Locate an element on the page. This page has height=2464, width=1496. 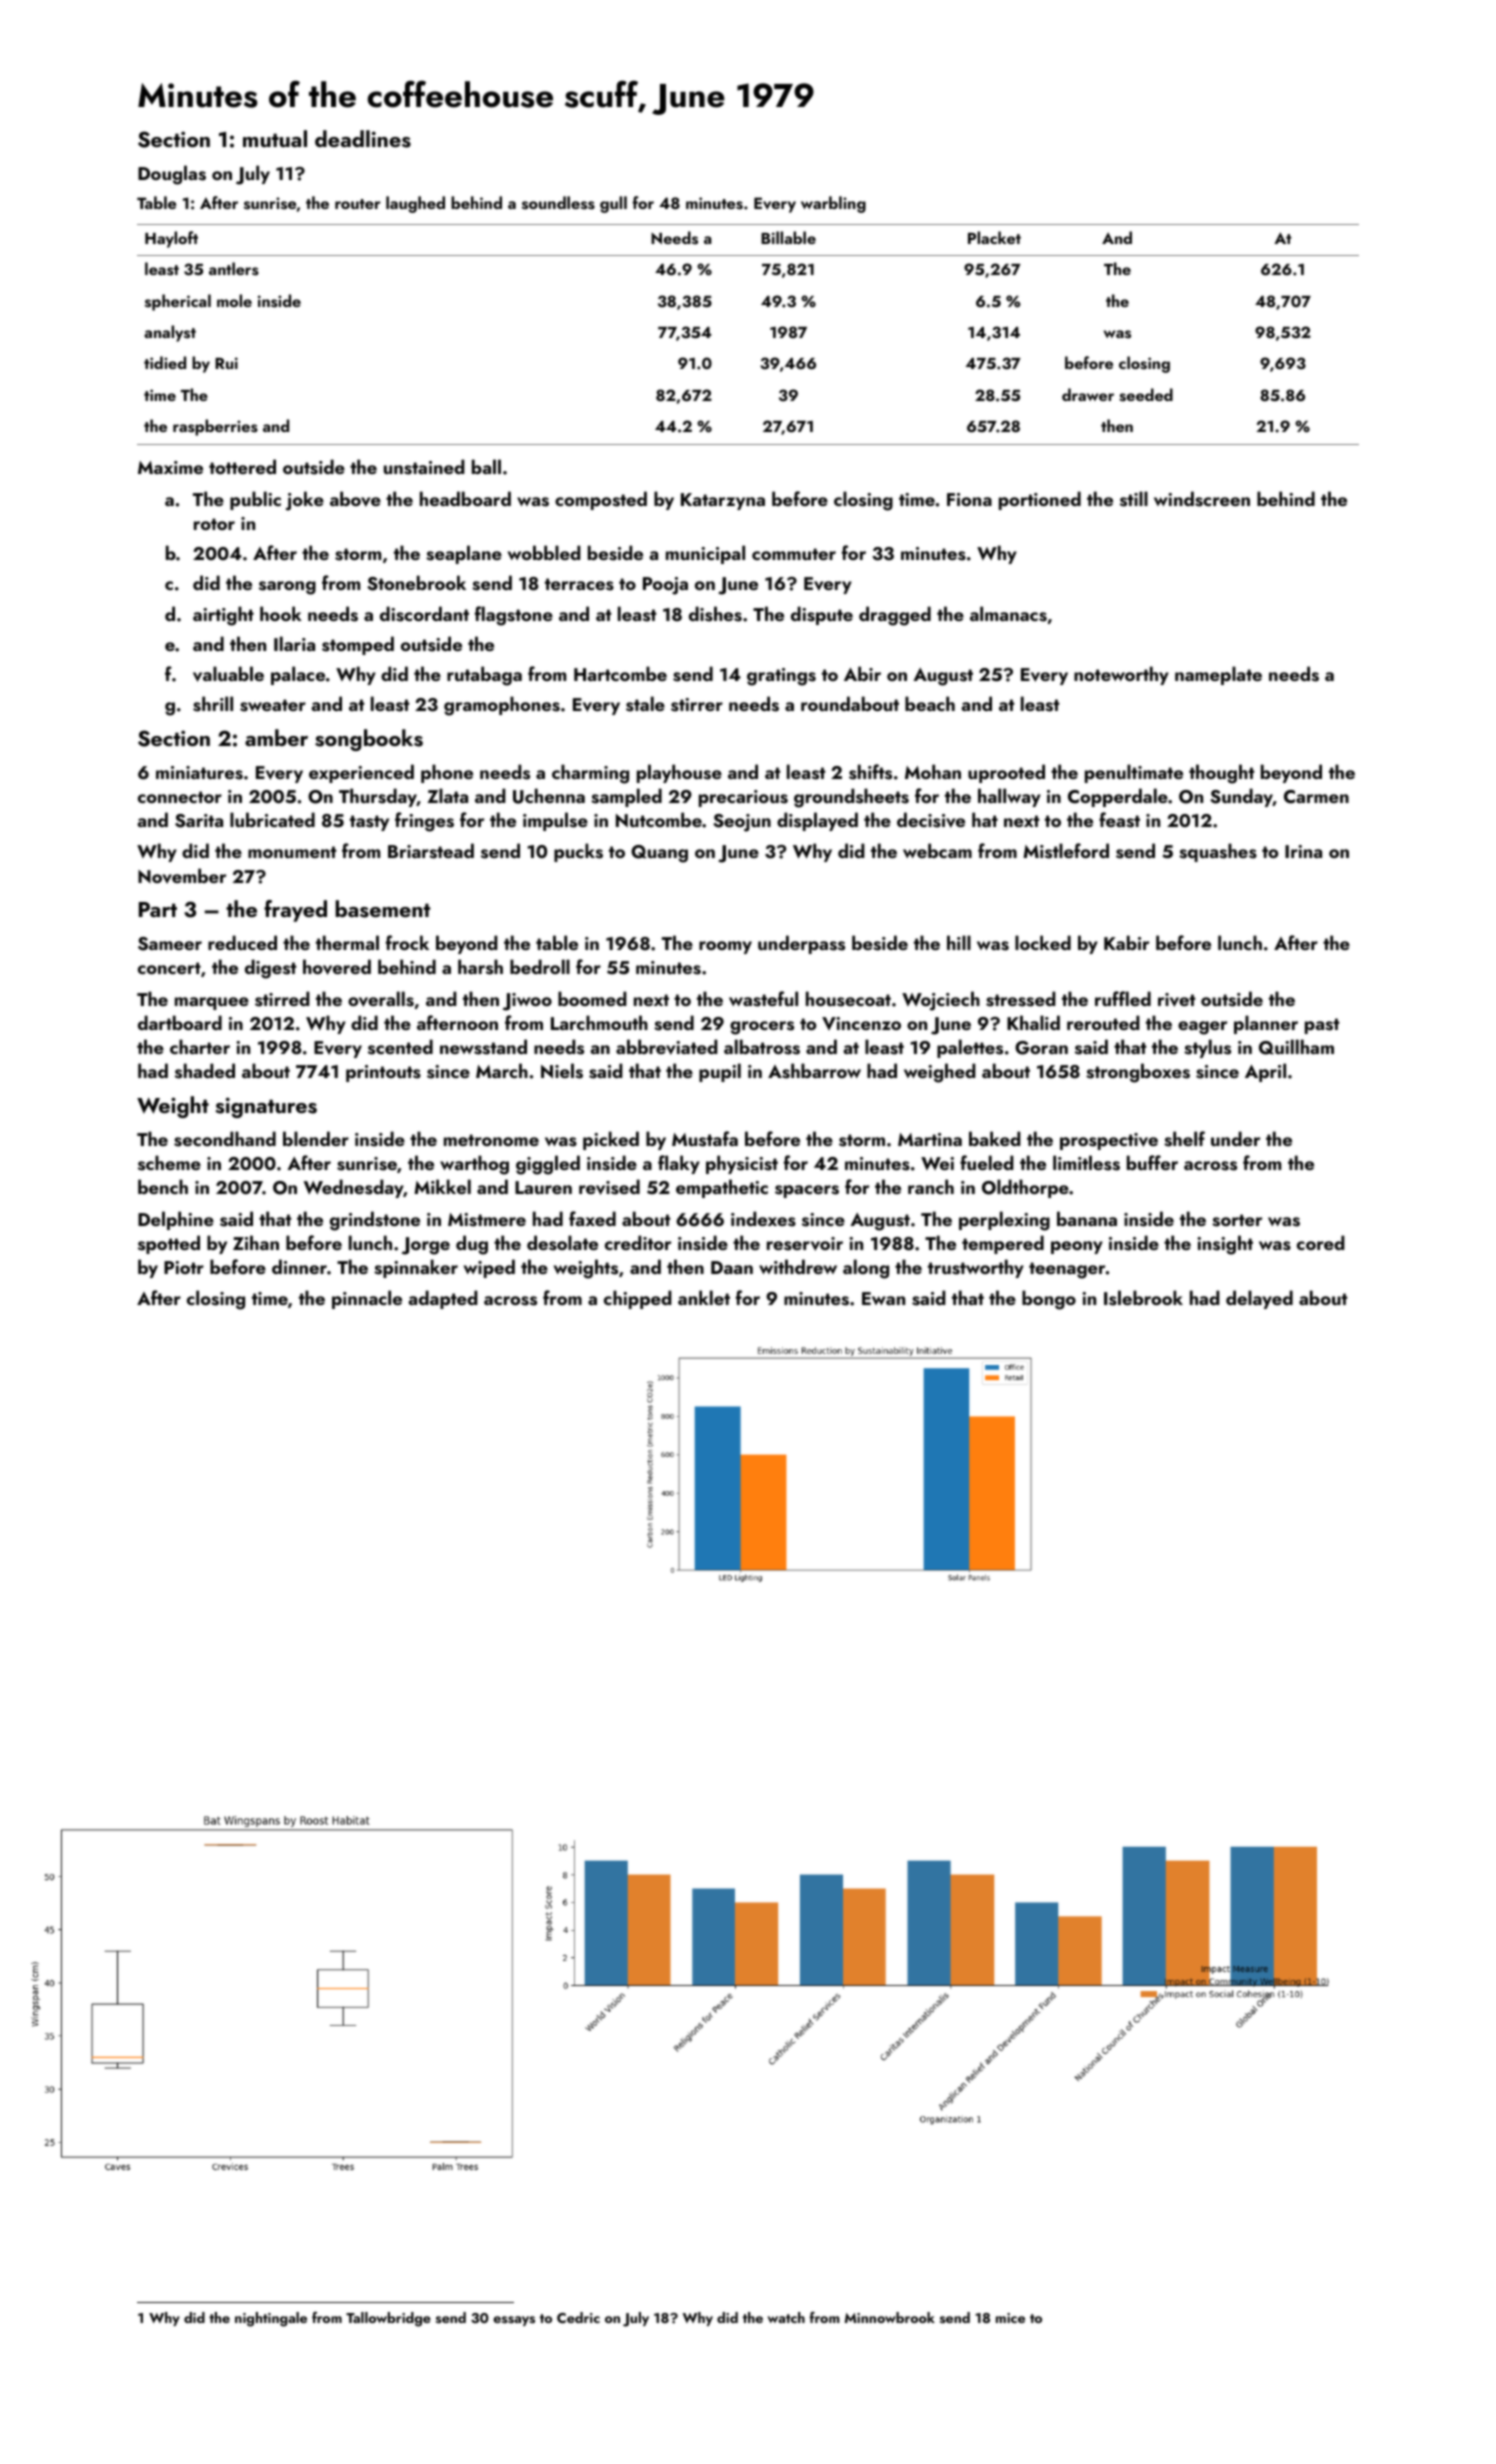
past is located at coordinates (1322, 1026).
